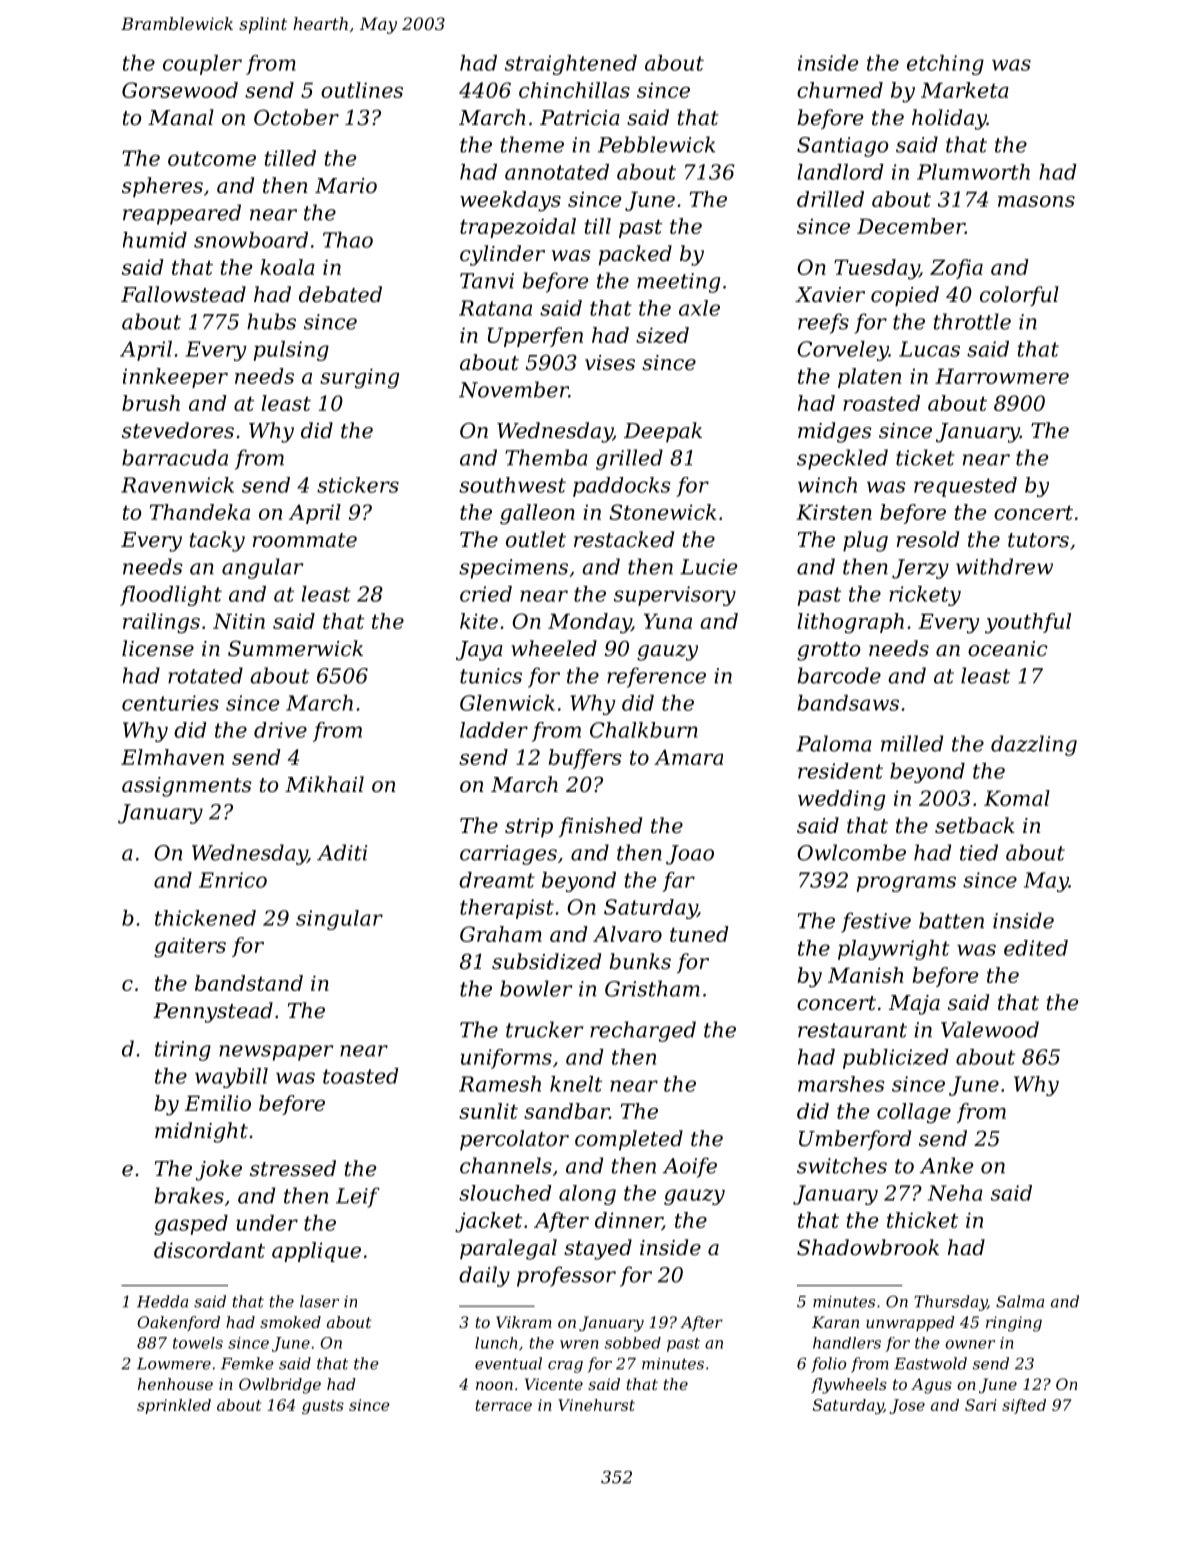  Describe the element at coordinates (174, 1406) in the page. I see `sprinkled` at that location.
